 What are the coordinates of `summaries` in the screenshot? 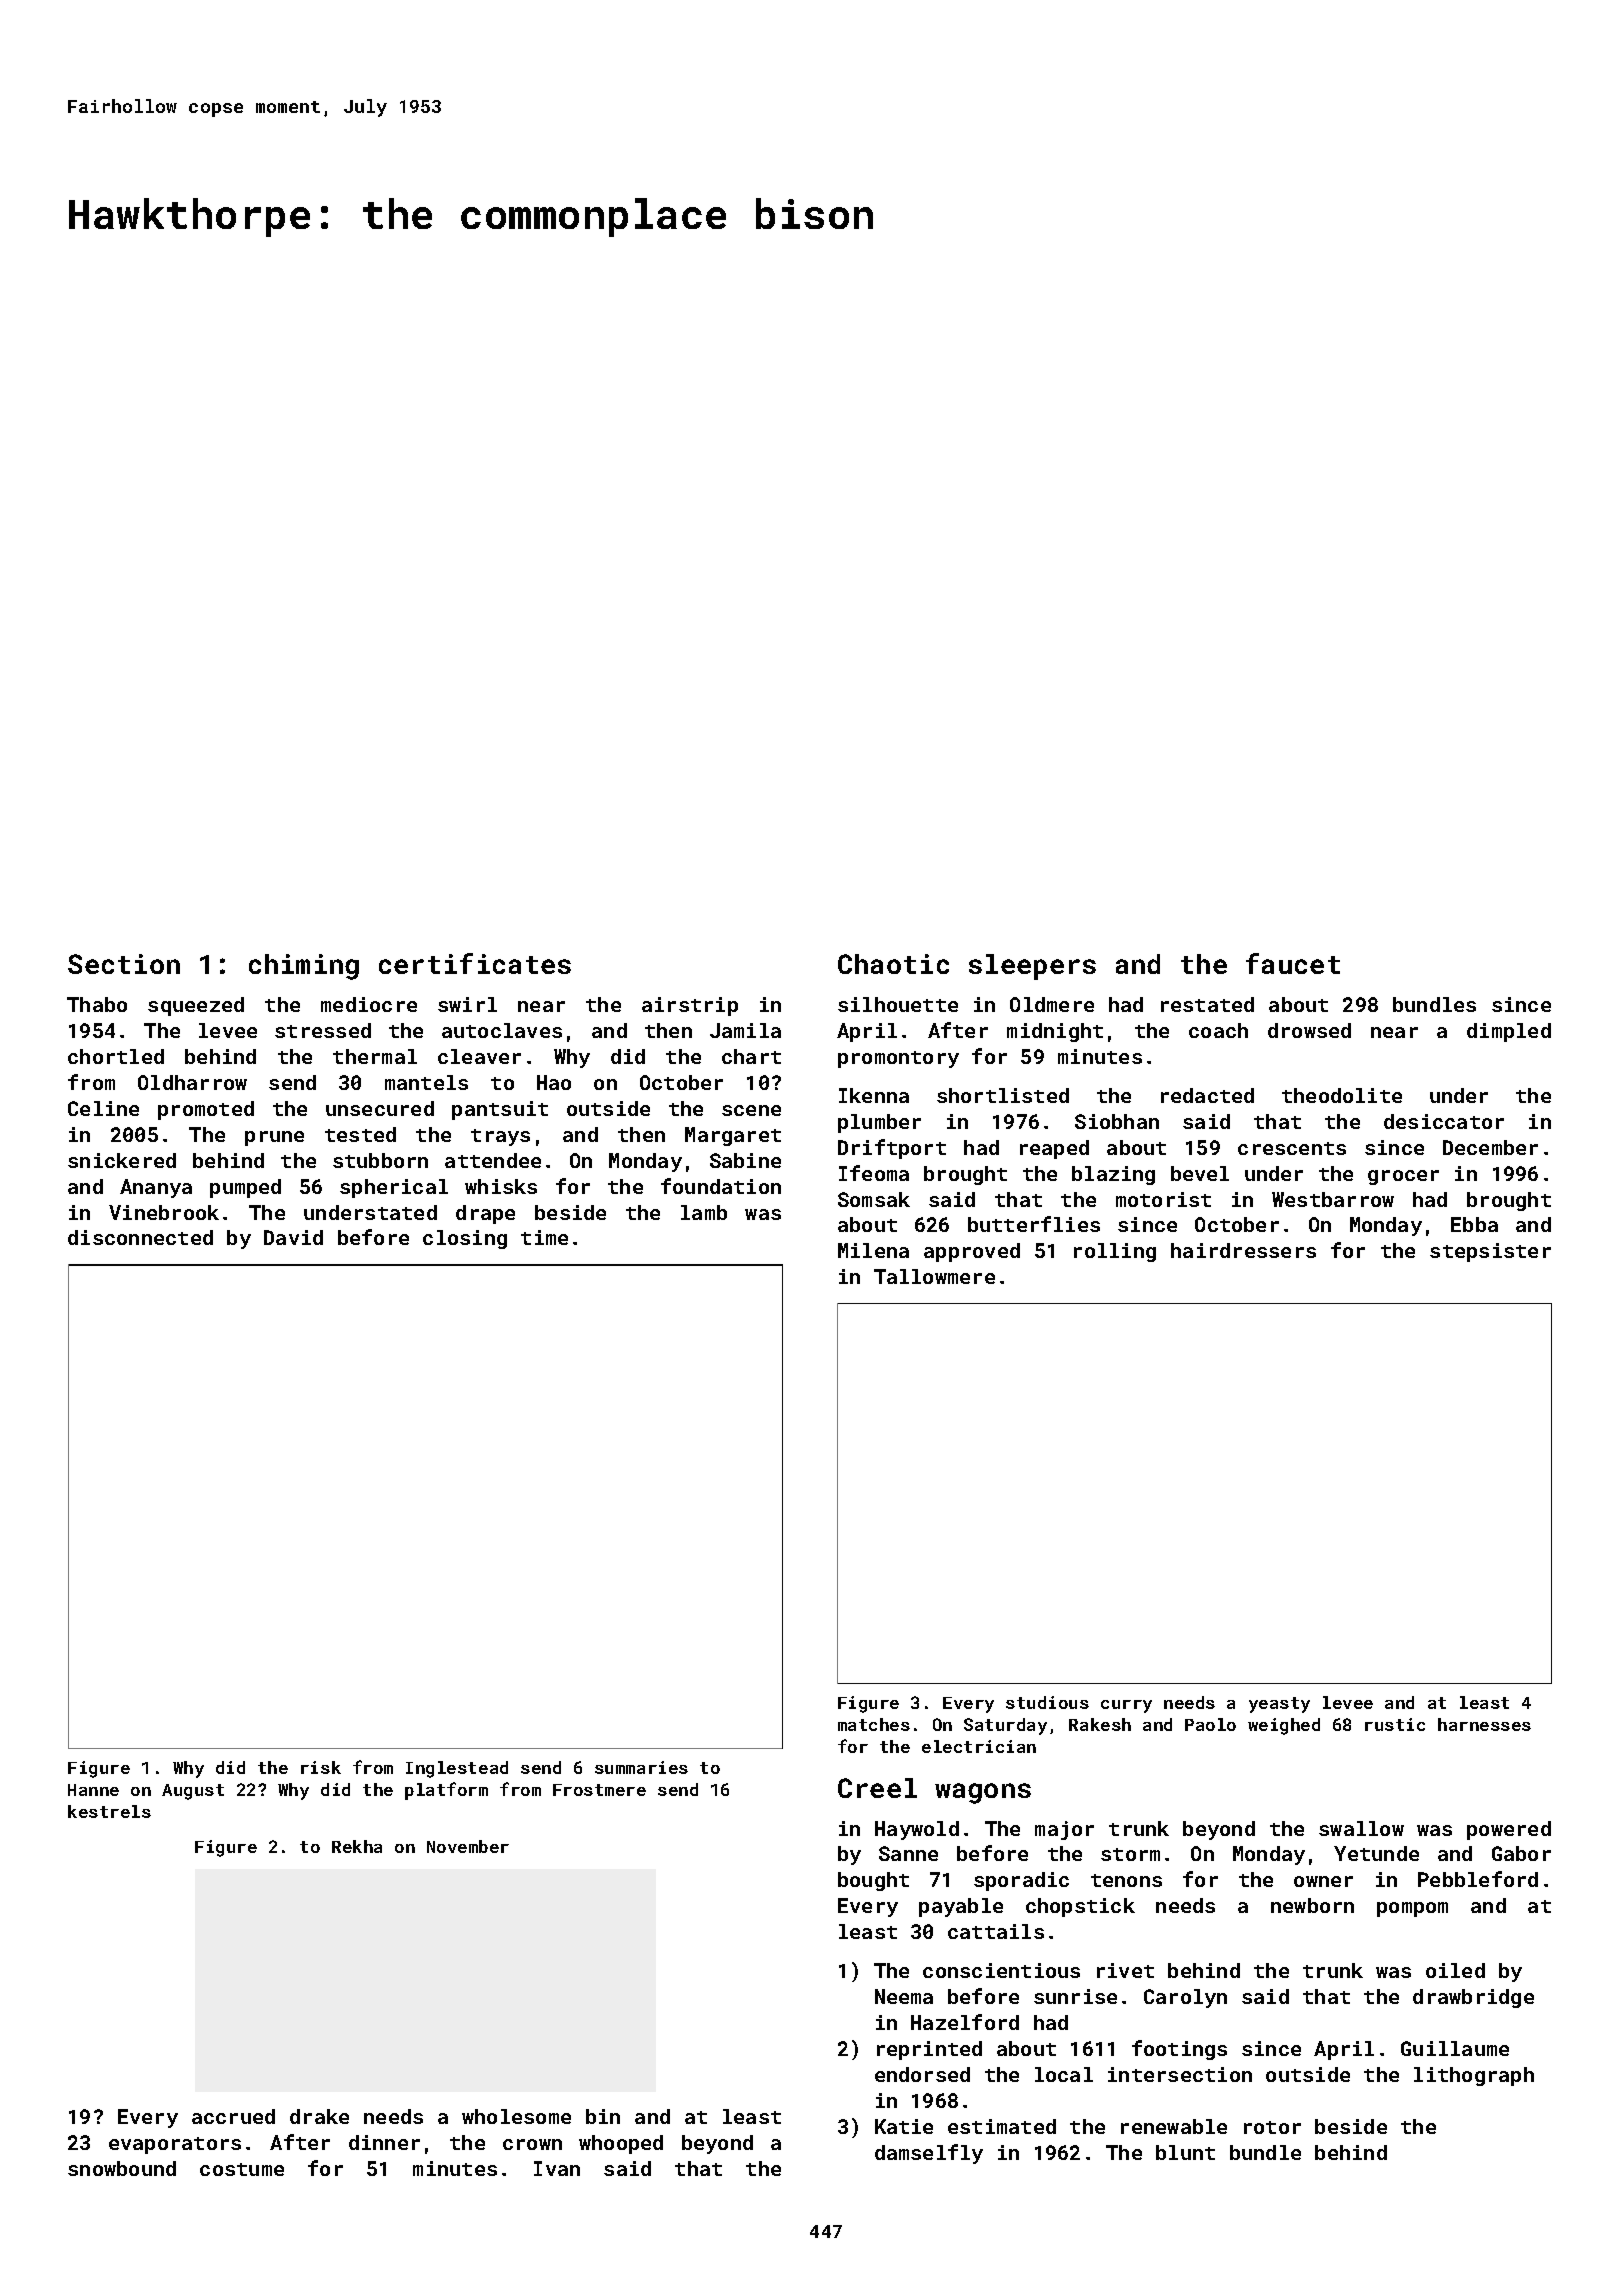 It's located at (641, 1767).
